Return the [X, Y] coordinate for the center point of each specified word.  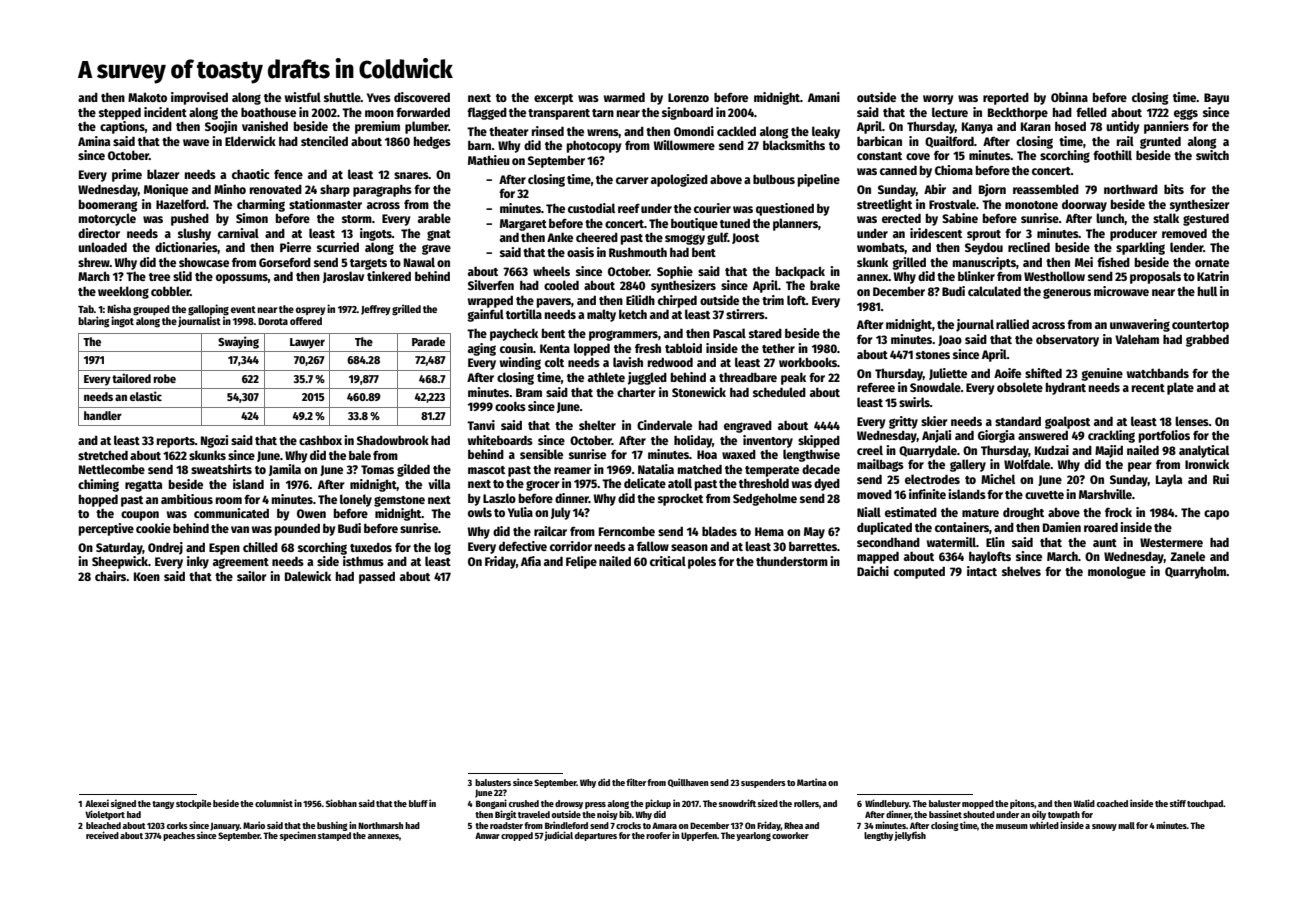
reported [1006, 98]
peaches [179, 836]
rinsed [548, 131]
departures [596, 836]
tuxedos [371, 547]
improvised [199, 98]
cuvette [1044, 495]
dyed [827, 484]
